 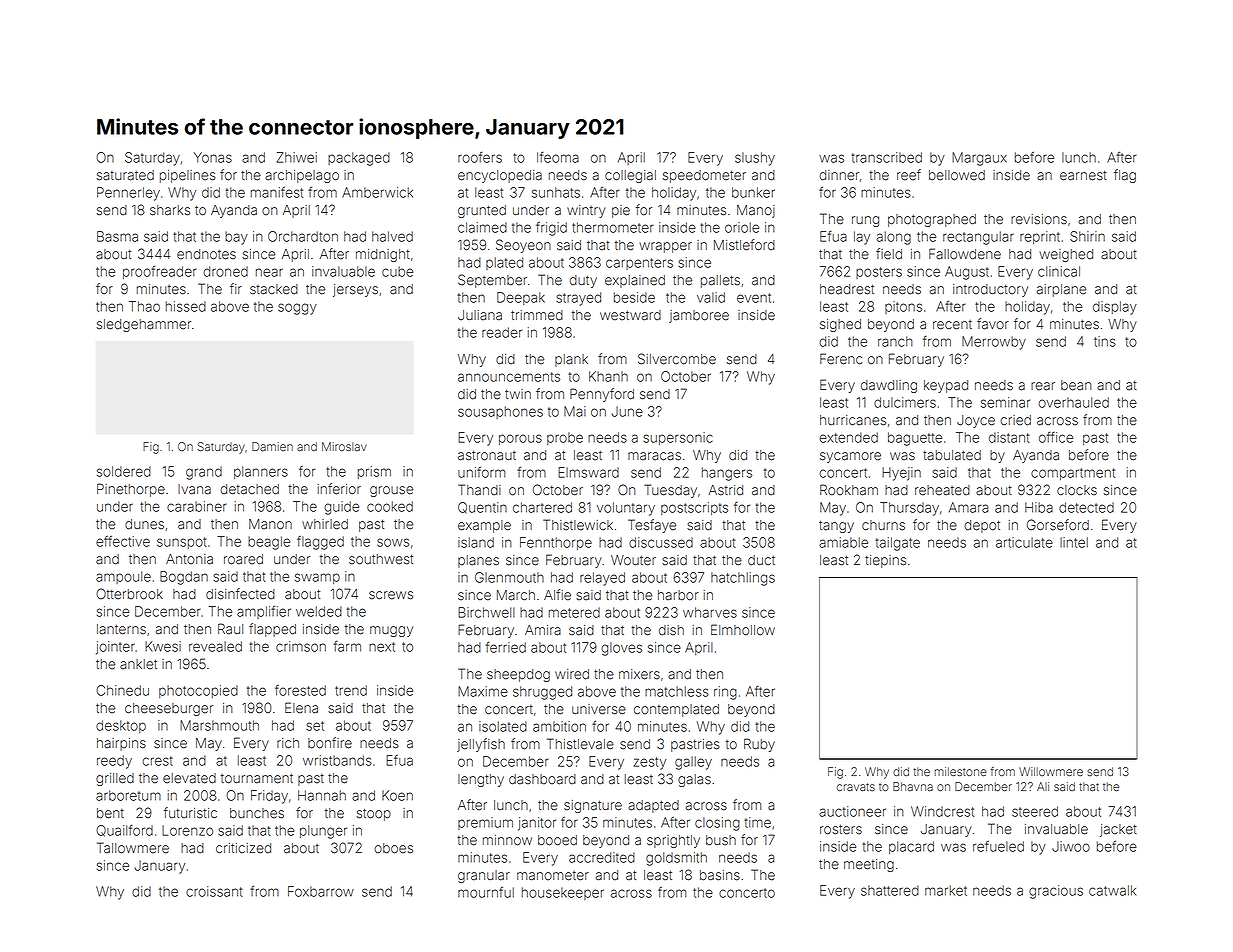 What do you see at coordinates (755, 159) in the screenshot?
I see `slushy` at bounding box center [755, 159].
